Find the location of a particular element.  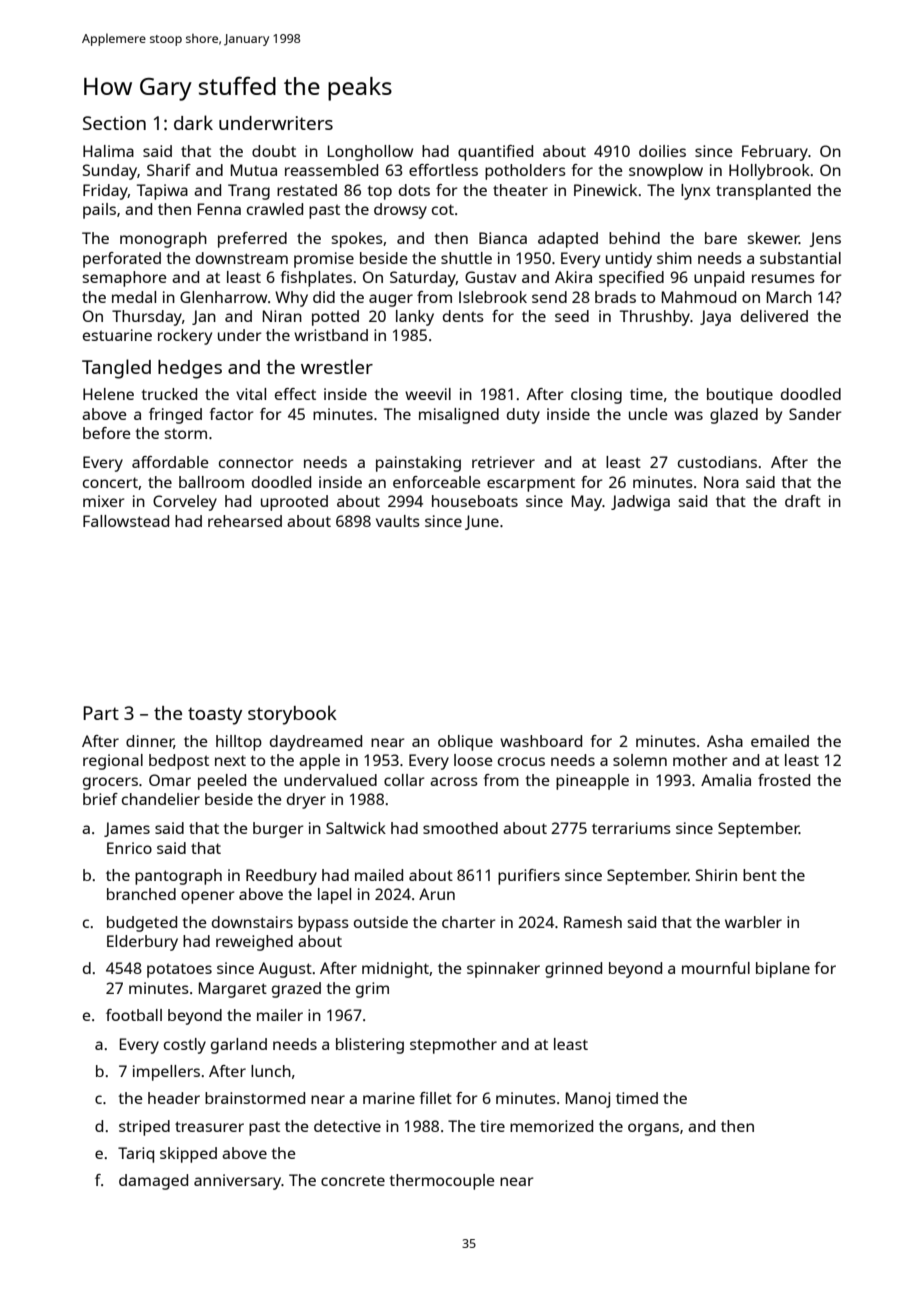

burger is located at coordinates (278, 830).
